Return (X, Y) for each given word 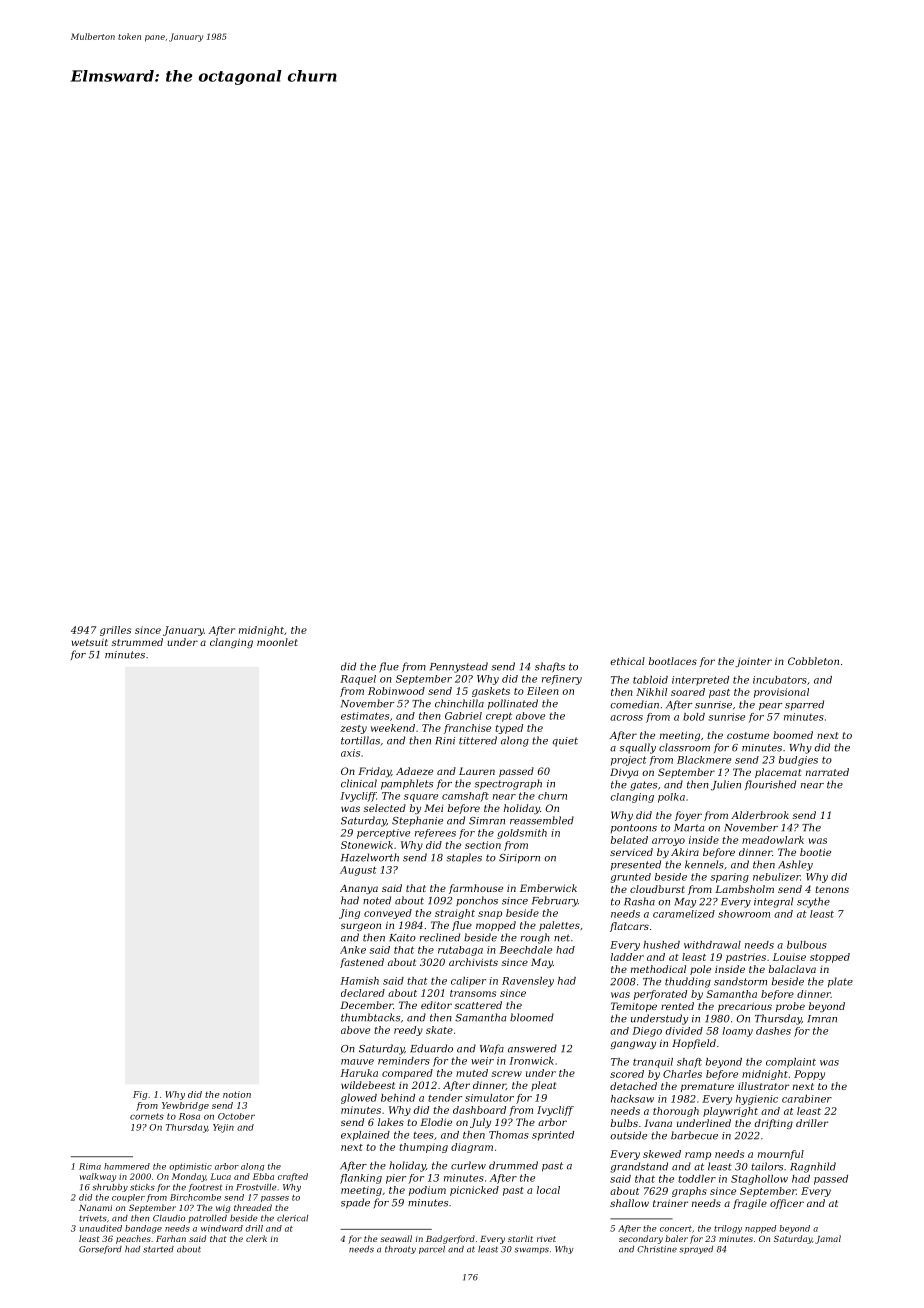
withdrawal (712, 945)
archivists (473, 962)
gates (643, 786)
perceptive (383, 834)
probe (790, 1007)
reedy (408, 1031)
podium (427, 1191)
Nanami (95, 1208)
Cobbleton (813, 661)
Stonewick (367, 845)
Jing (349, 914)
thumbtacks (370, 1017)
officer (787, 1204)
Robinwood (396, 691)
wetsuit (90, 642)
